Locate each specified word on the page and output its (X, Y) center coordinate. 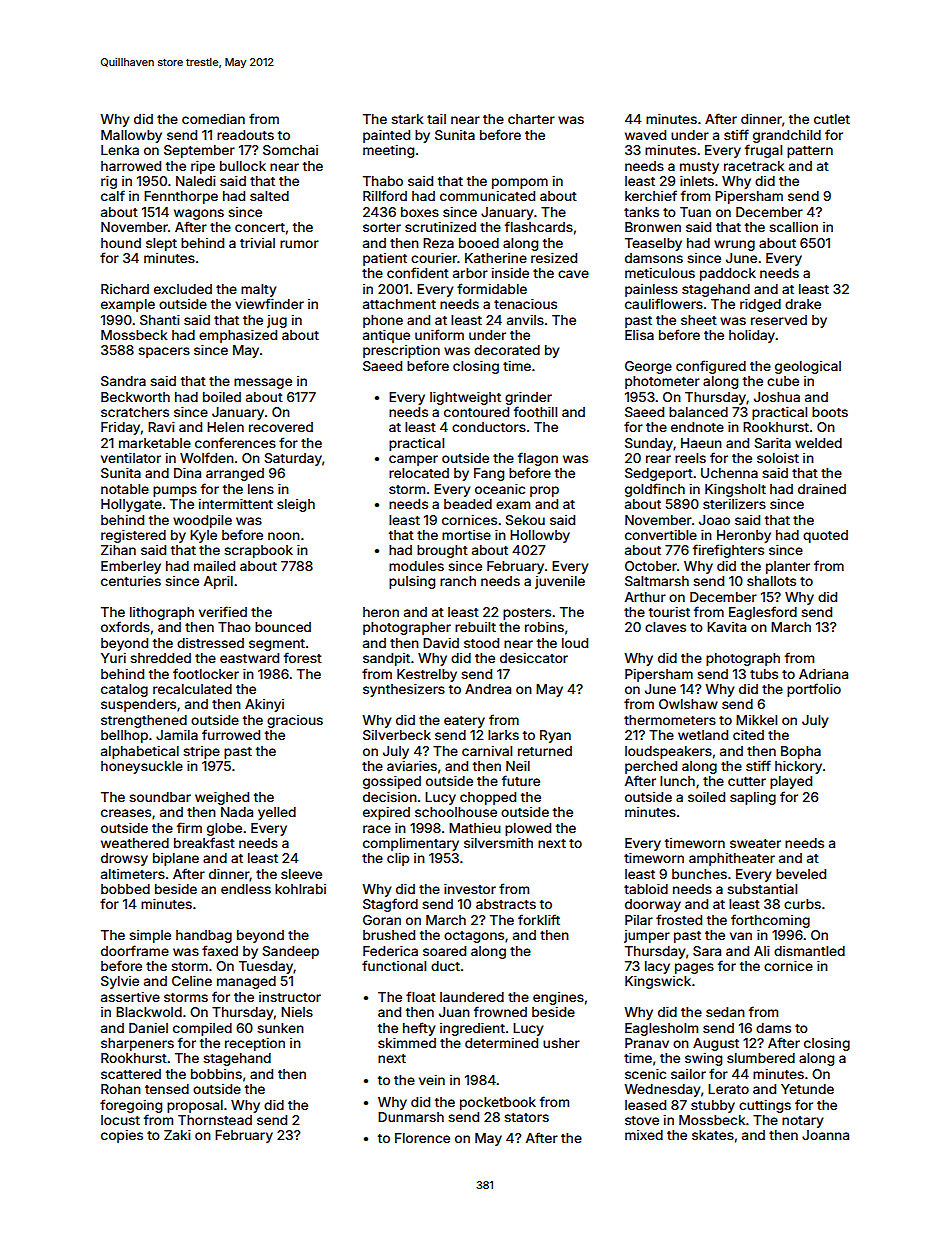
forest (303, 657)
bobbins (216, 1074)
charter (531, 119)
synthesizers (404, 690)
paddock (728, 274)
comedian (213, 119)
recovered (281, 427)
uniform (439, 334)
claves (665, 627)
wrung (734, 245)
